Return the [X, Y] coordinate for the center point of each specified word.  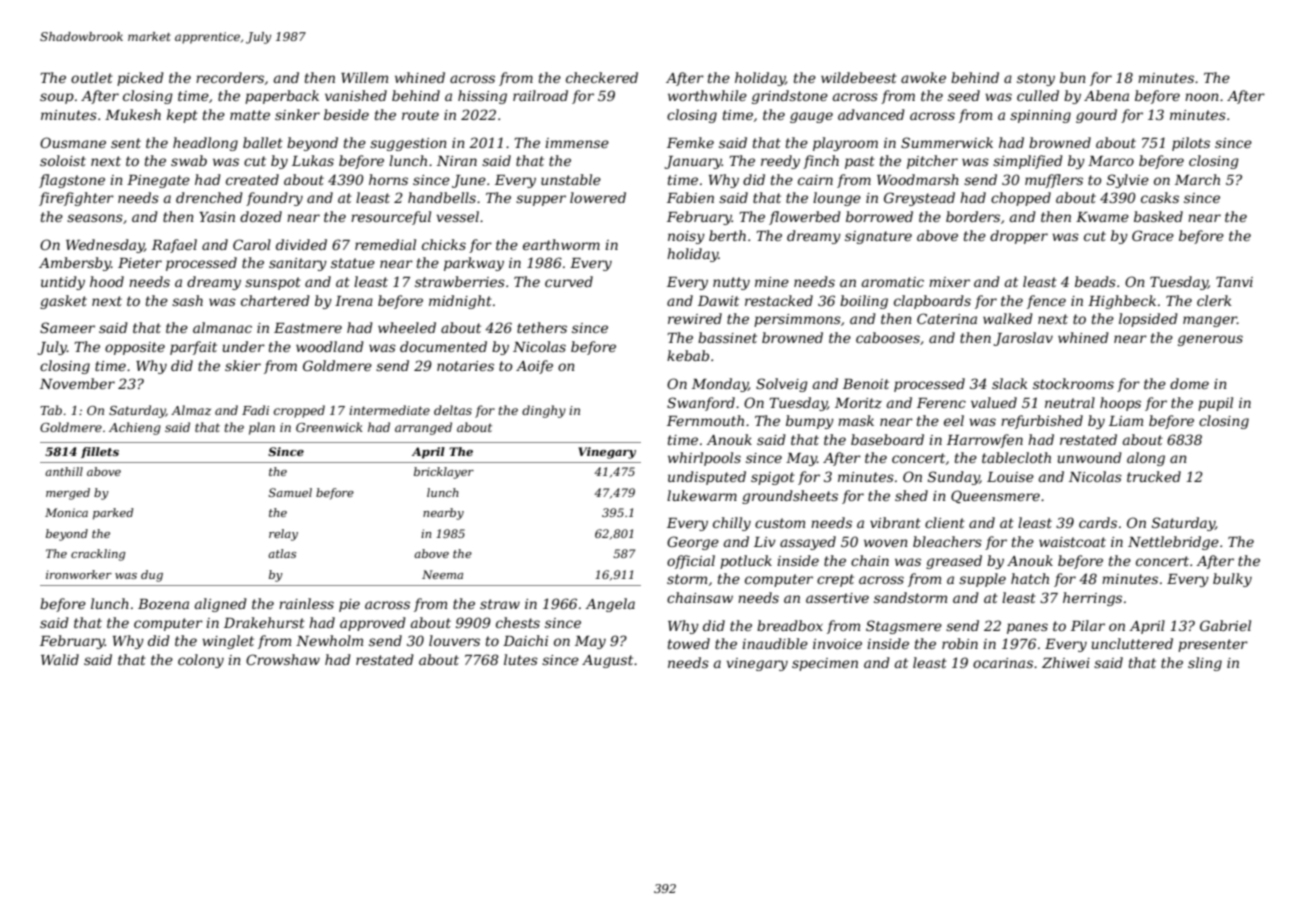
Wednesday [105, 246]
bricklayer [444, 473]
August [607, 661]
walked [1008, 318]
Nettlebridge [1173, 543]
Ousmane [73, 142]
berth [727, 235]
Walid [60, 659]
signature [878, 237]
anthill [64, 471]
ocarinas [1003, 663]
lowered [598, 197]
